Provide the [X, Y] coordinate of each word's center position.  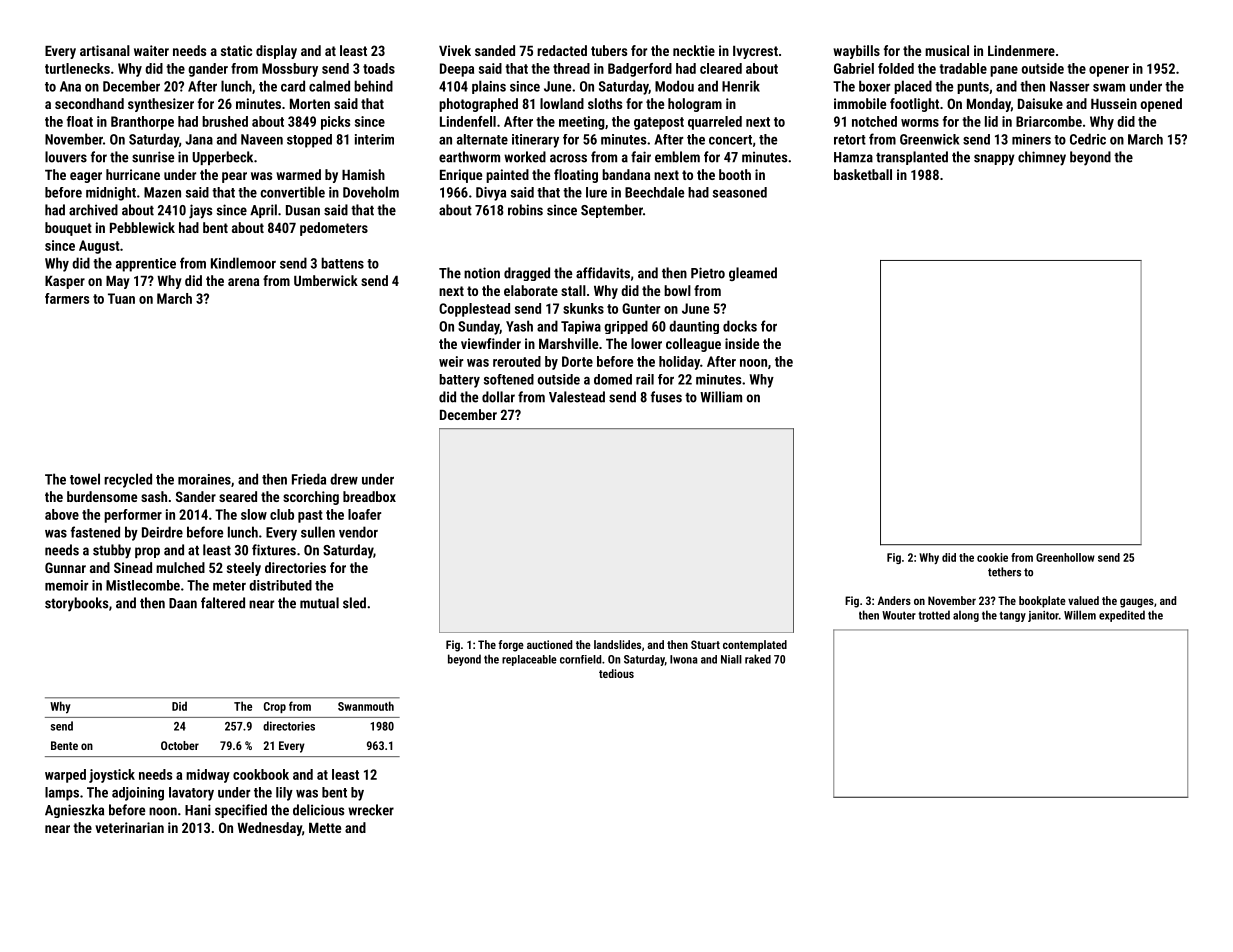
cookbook [261, 774]
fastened [95, 532]
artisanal [105, 50]
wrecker [371, 810]
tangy [1012, 616]
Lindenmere [1021, 50]
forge [511, 646]
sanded [495, 50]
